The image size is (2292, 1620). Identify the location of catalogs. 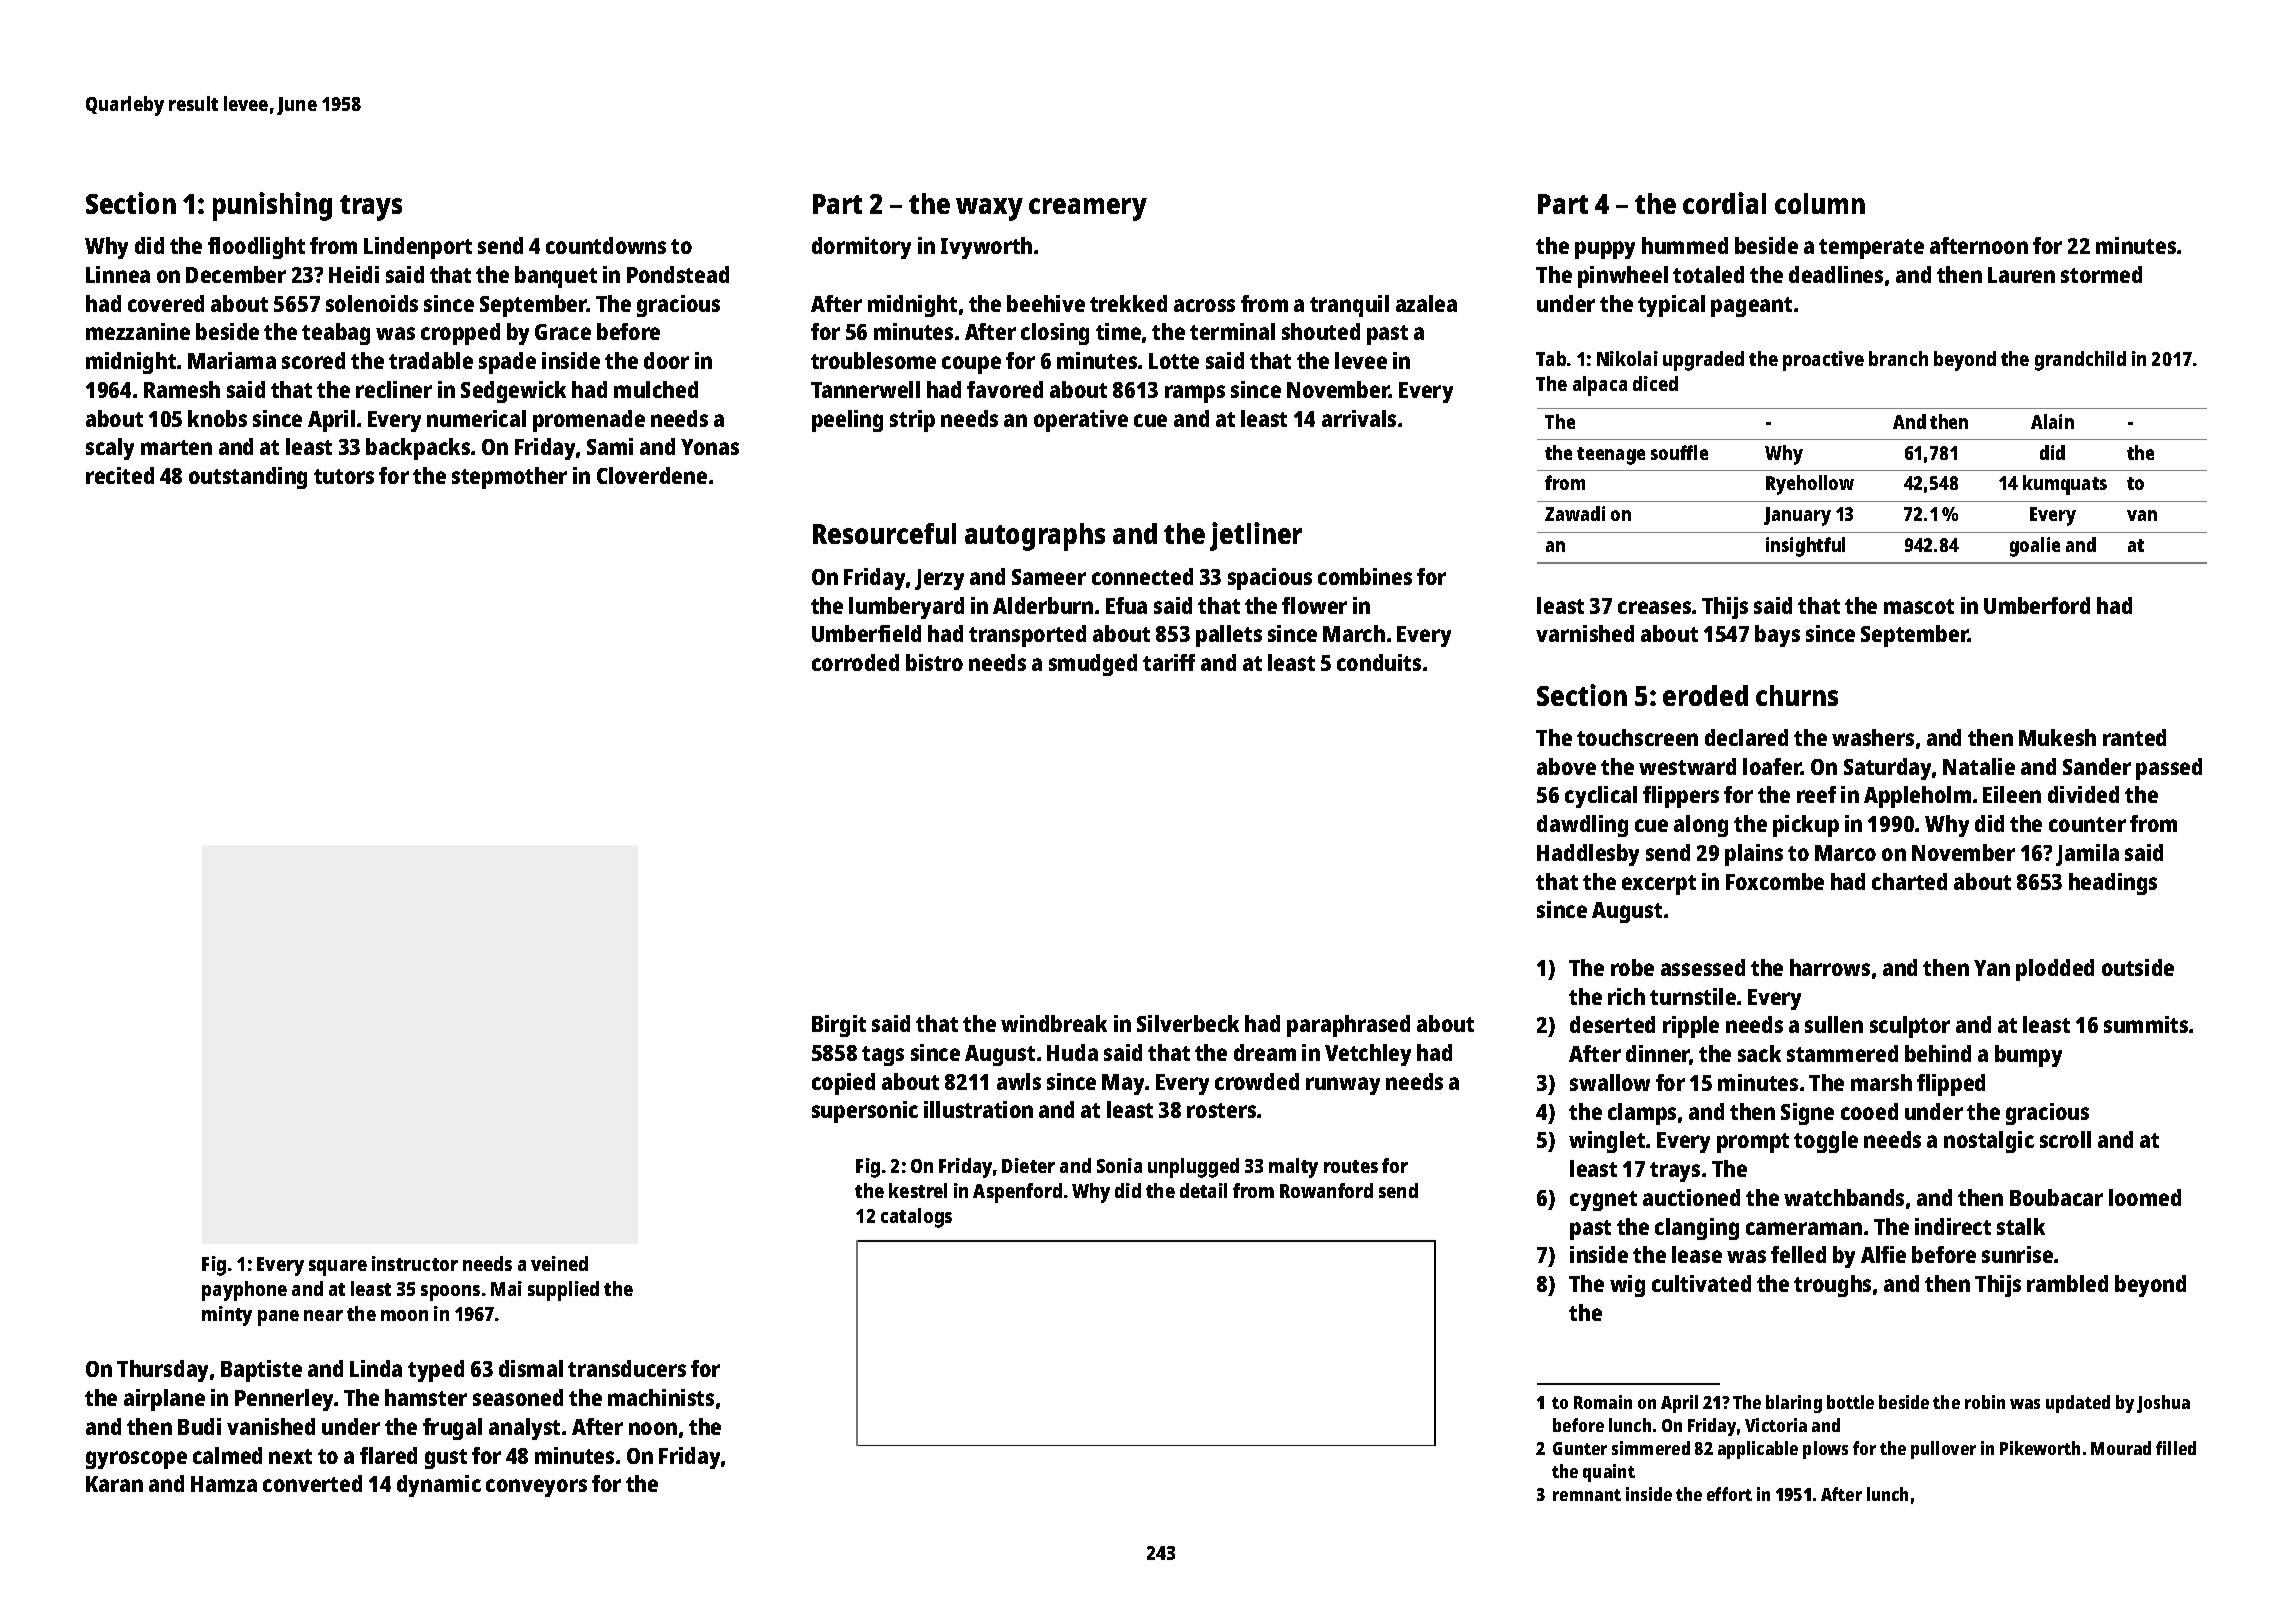
(916, 1218).
